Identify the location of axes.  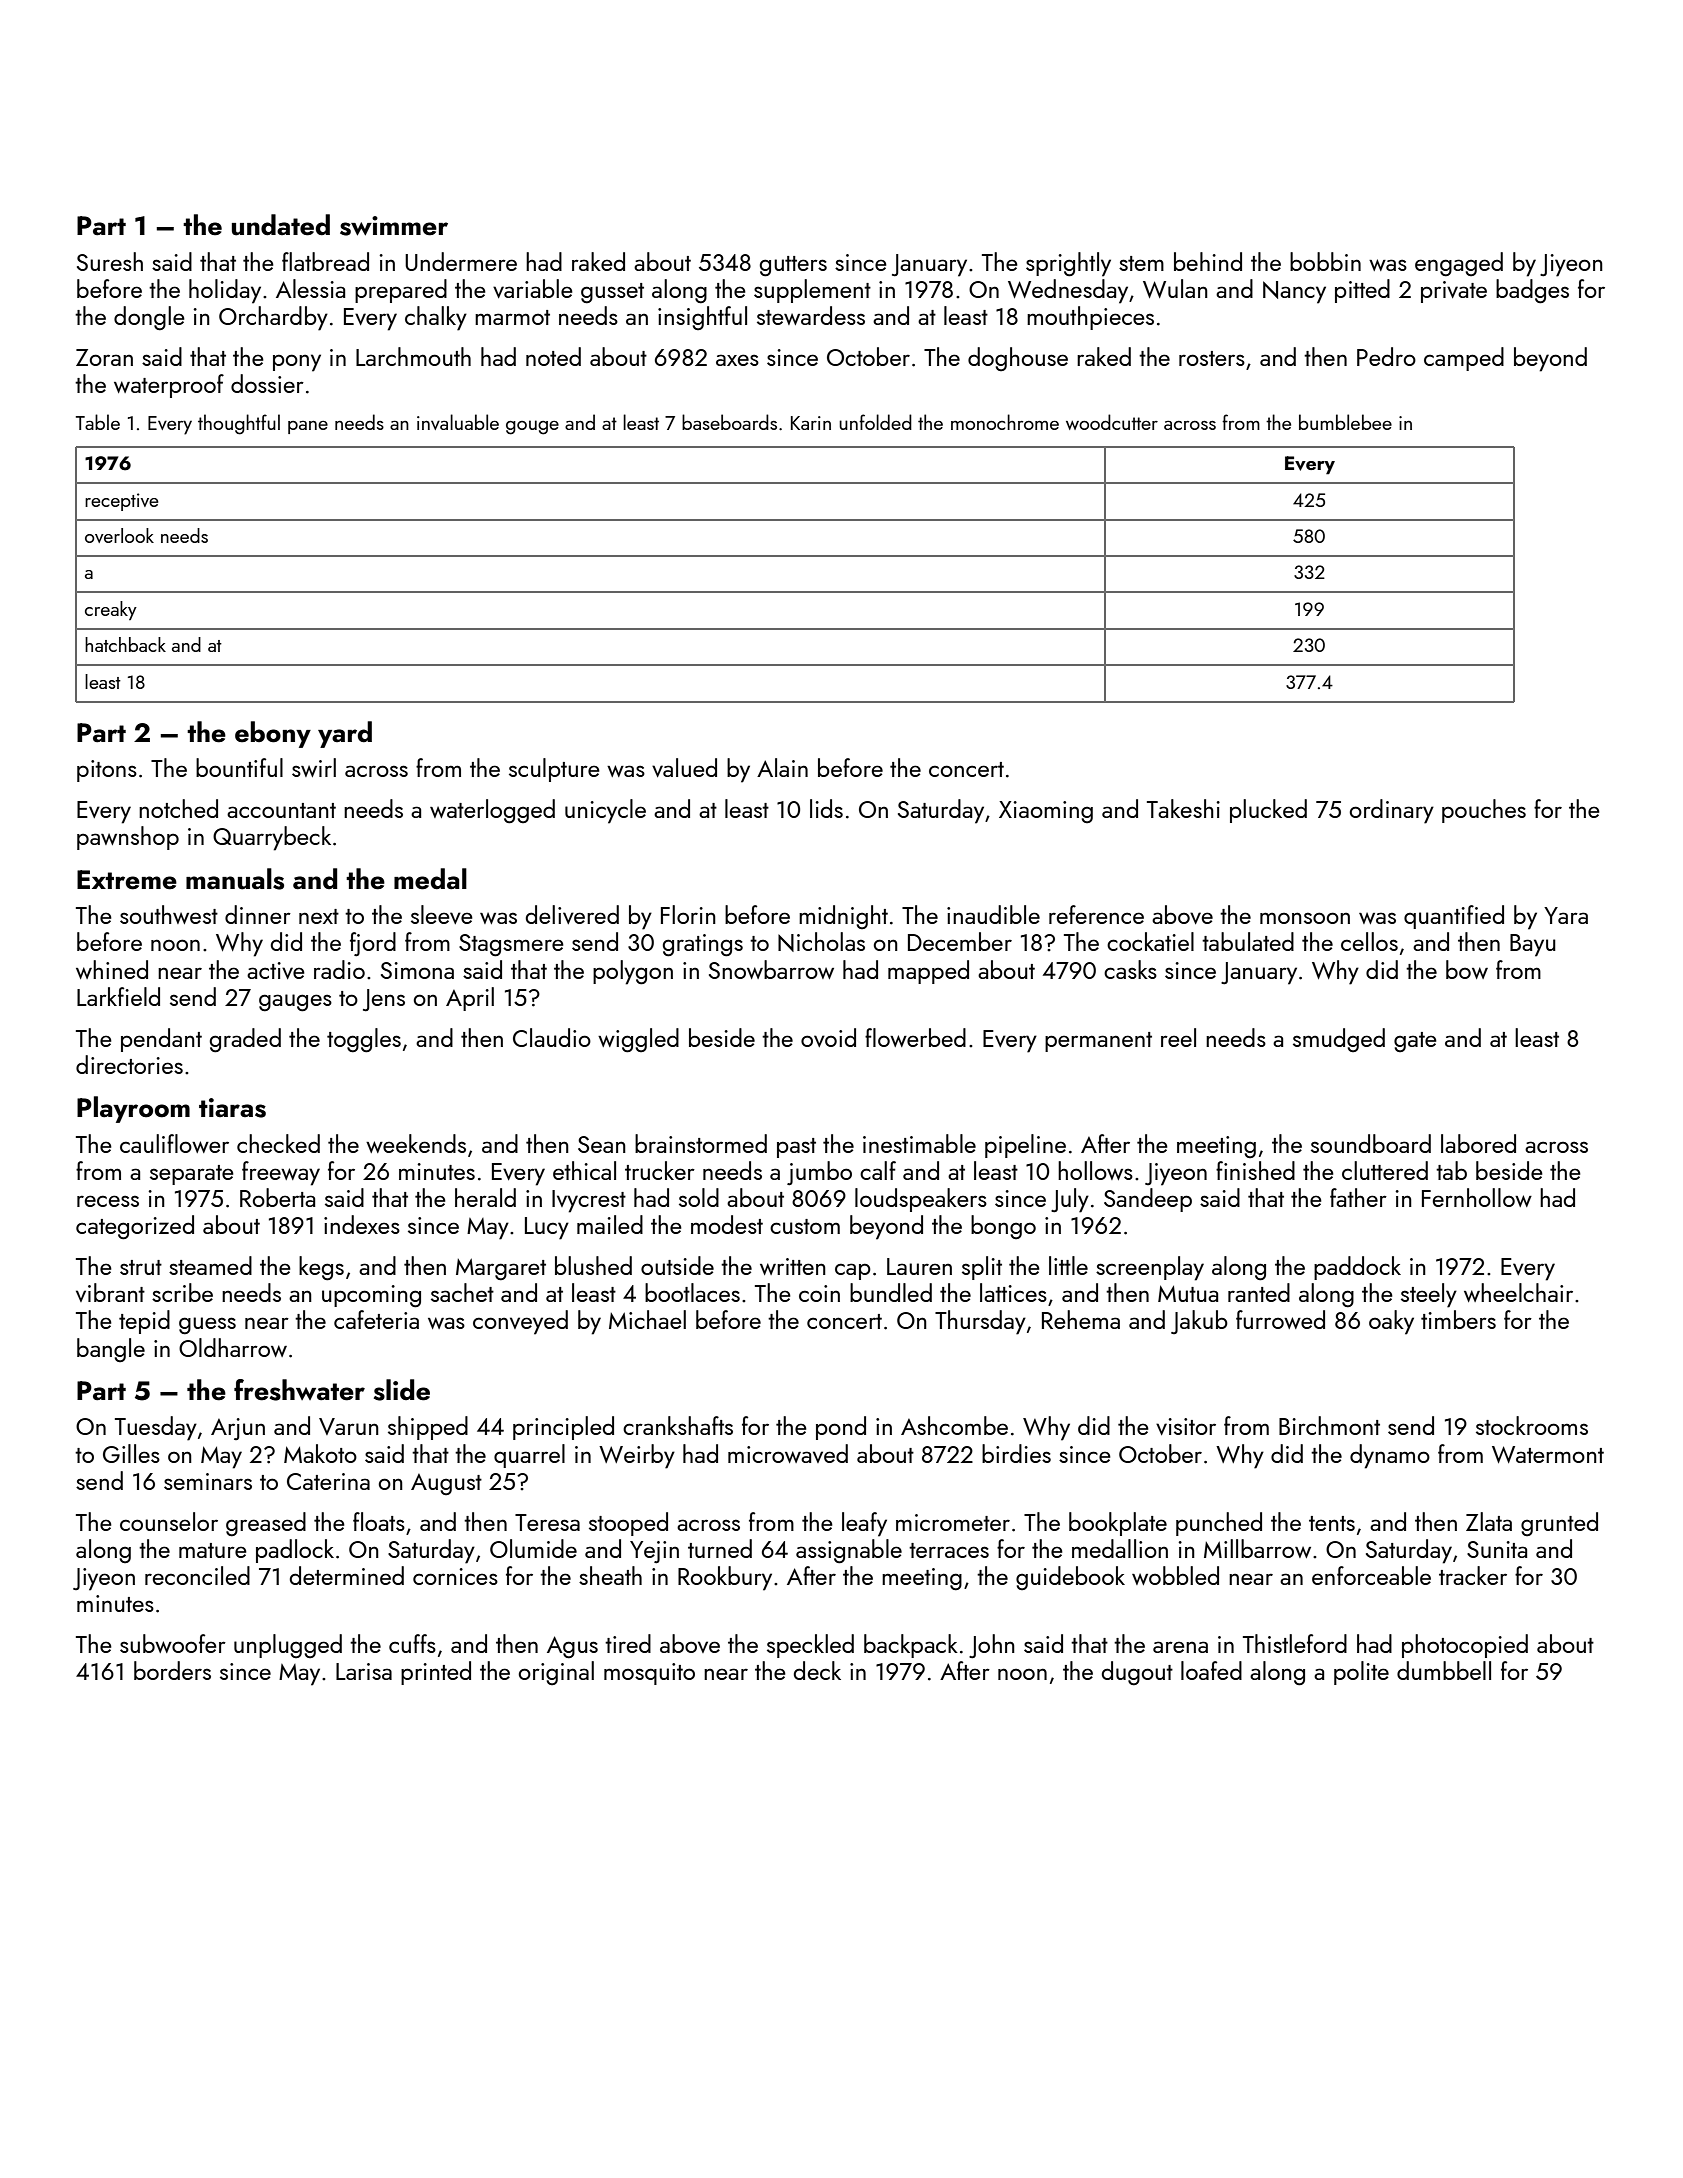
(737, 360).
